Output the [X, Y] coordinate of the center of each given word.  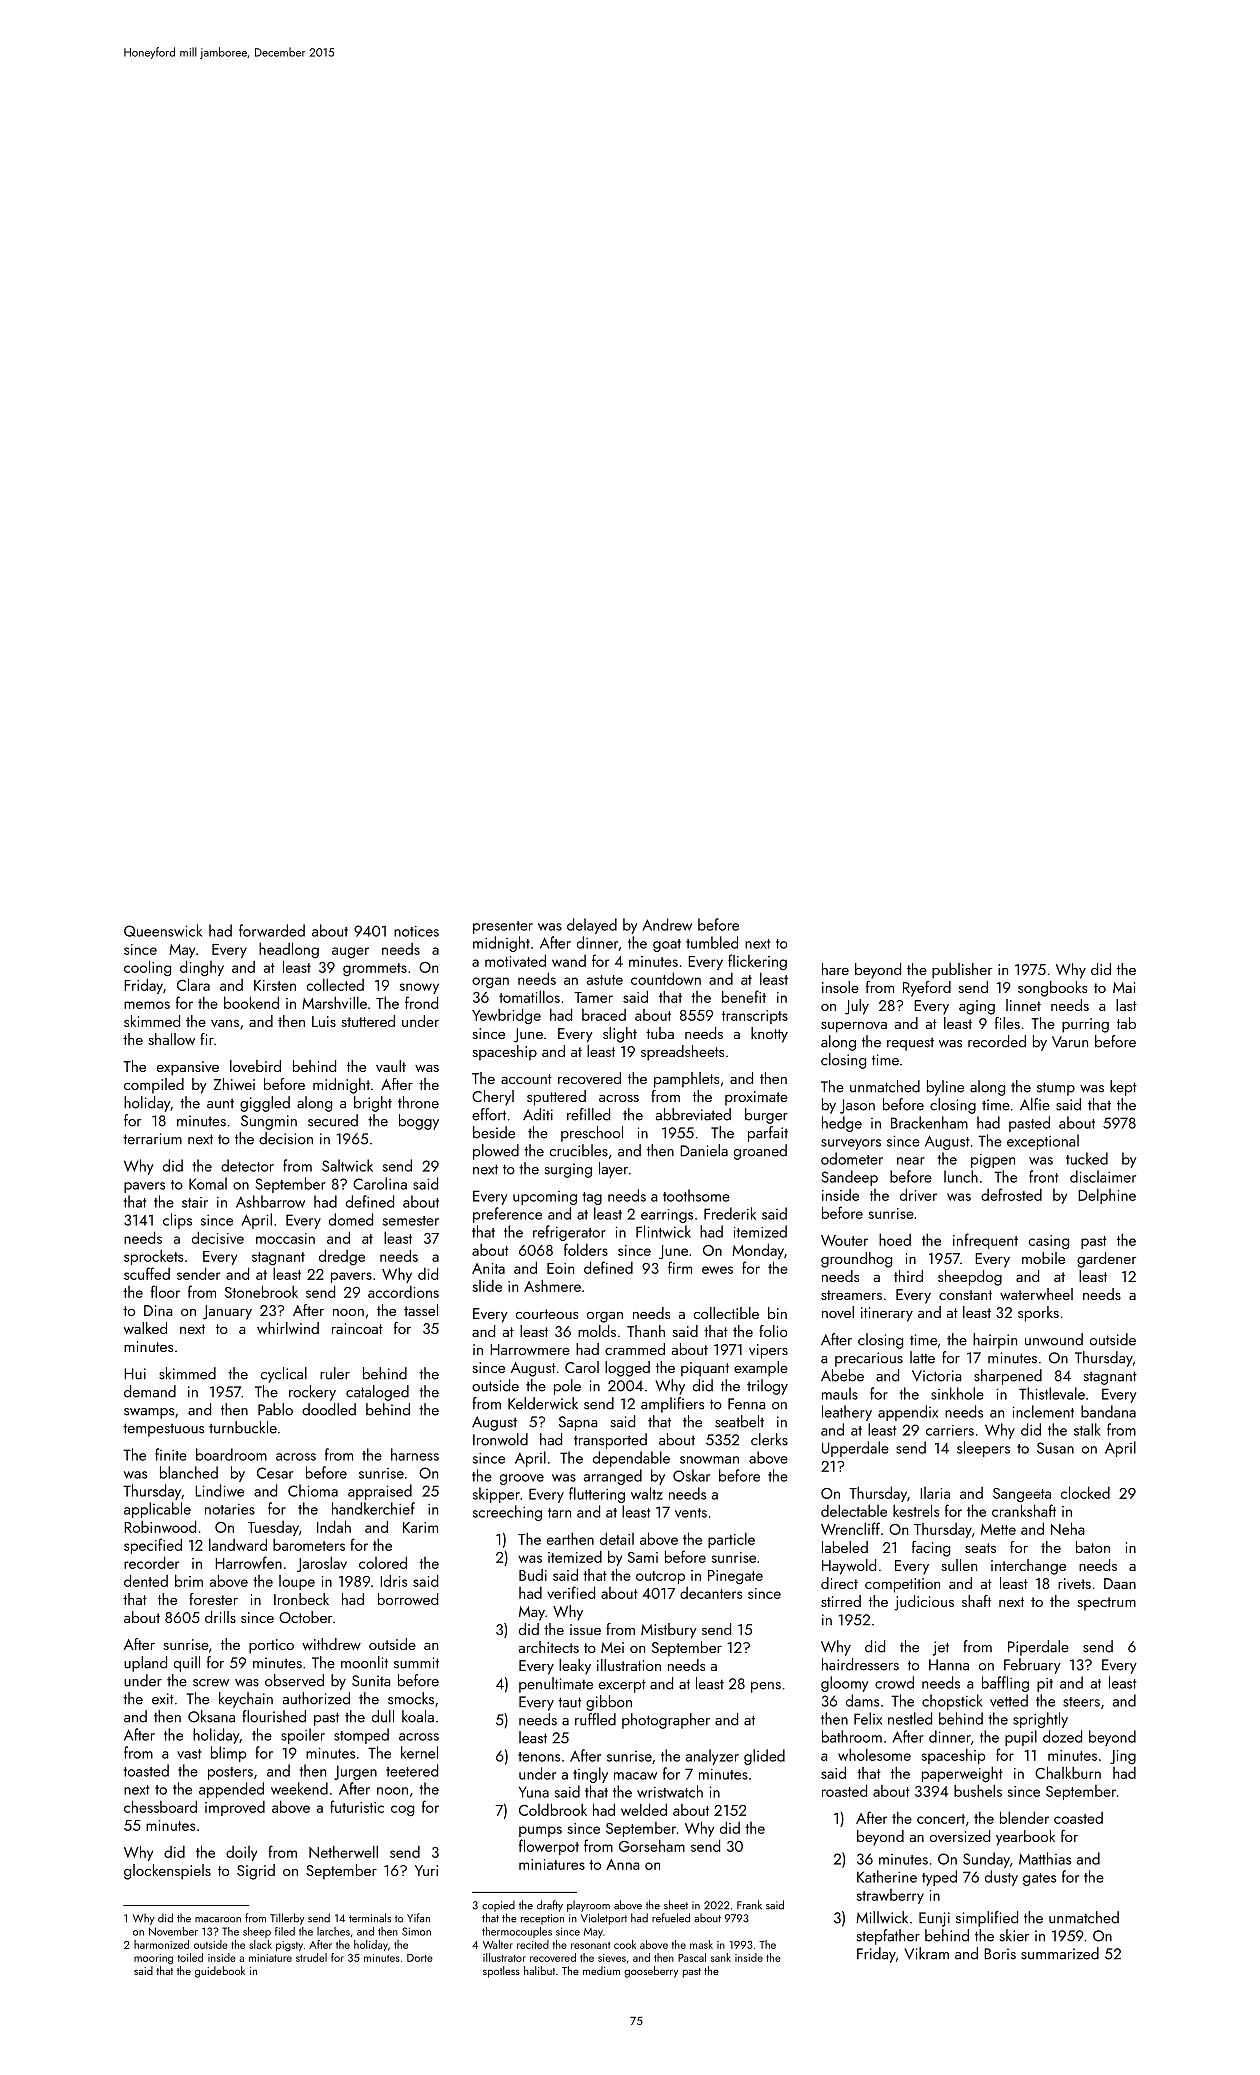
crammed [635, 1349]
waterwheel [1036, 1294]
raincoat [357, 1328]
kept [1123, 1088]
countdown [666, 978]
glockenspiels [167, 1872]
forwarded [272, 930]
